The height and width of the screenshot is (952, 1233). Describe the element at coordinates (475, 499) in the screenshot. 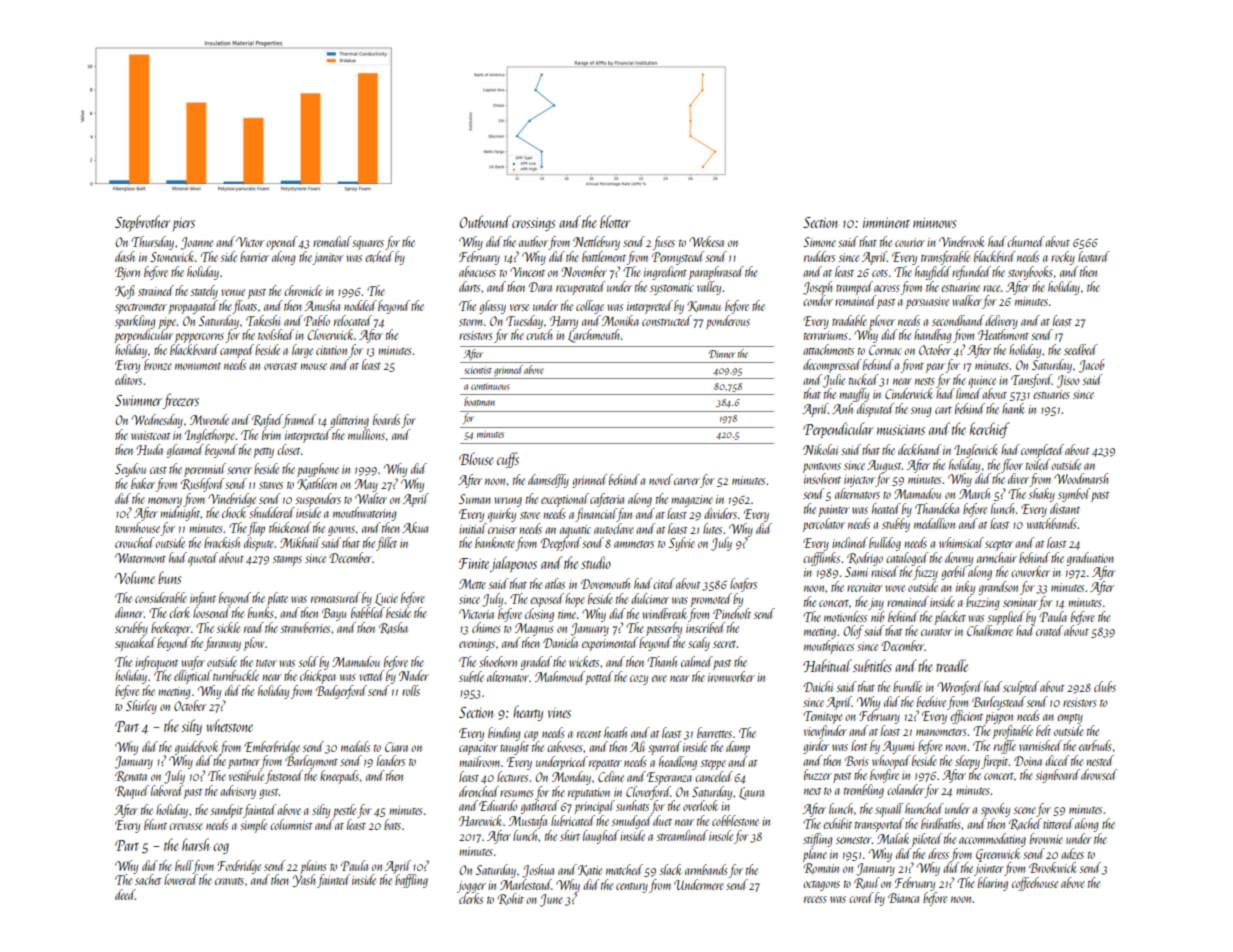

I see `Suman` at that location.
